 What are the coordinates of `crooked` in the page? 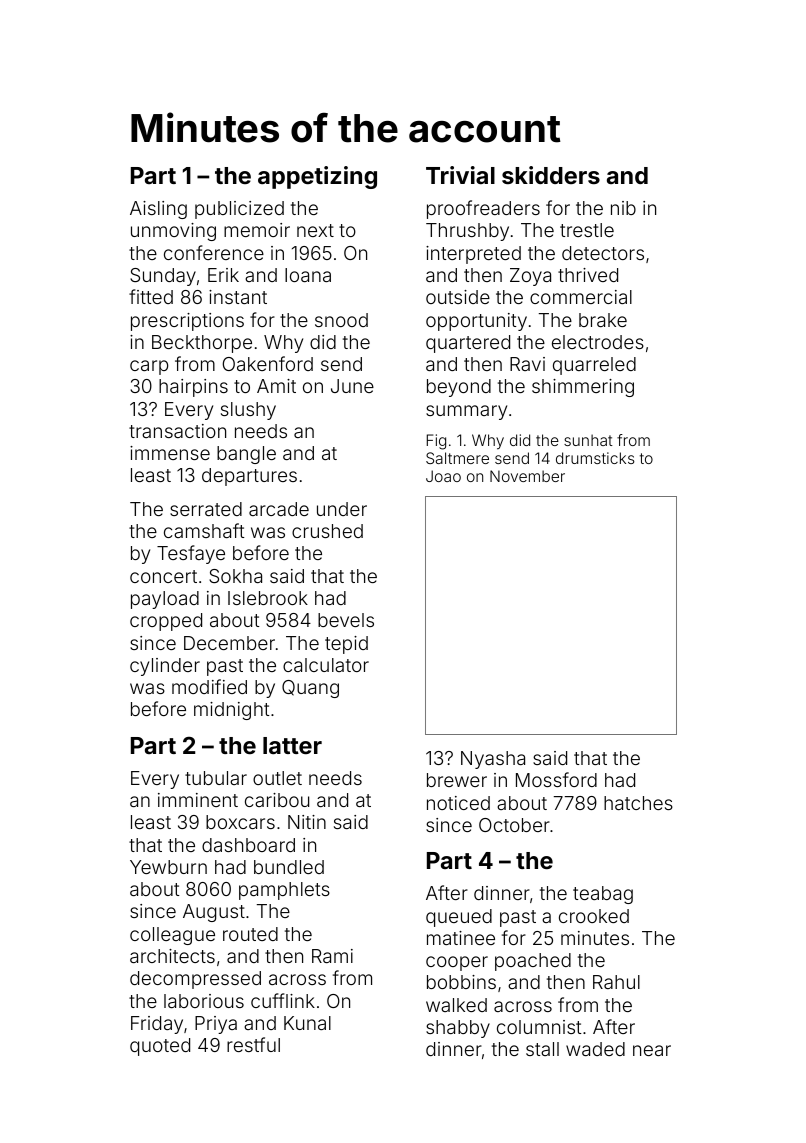 It's located at (594, 916).
